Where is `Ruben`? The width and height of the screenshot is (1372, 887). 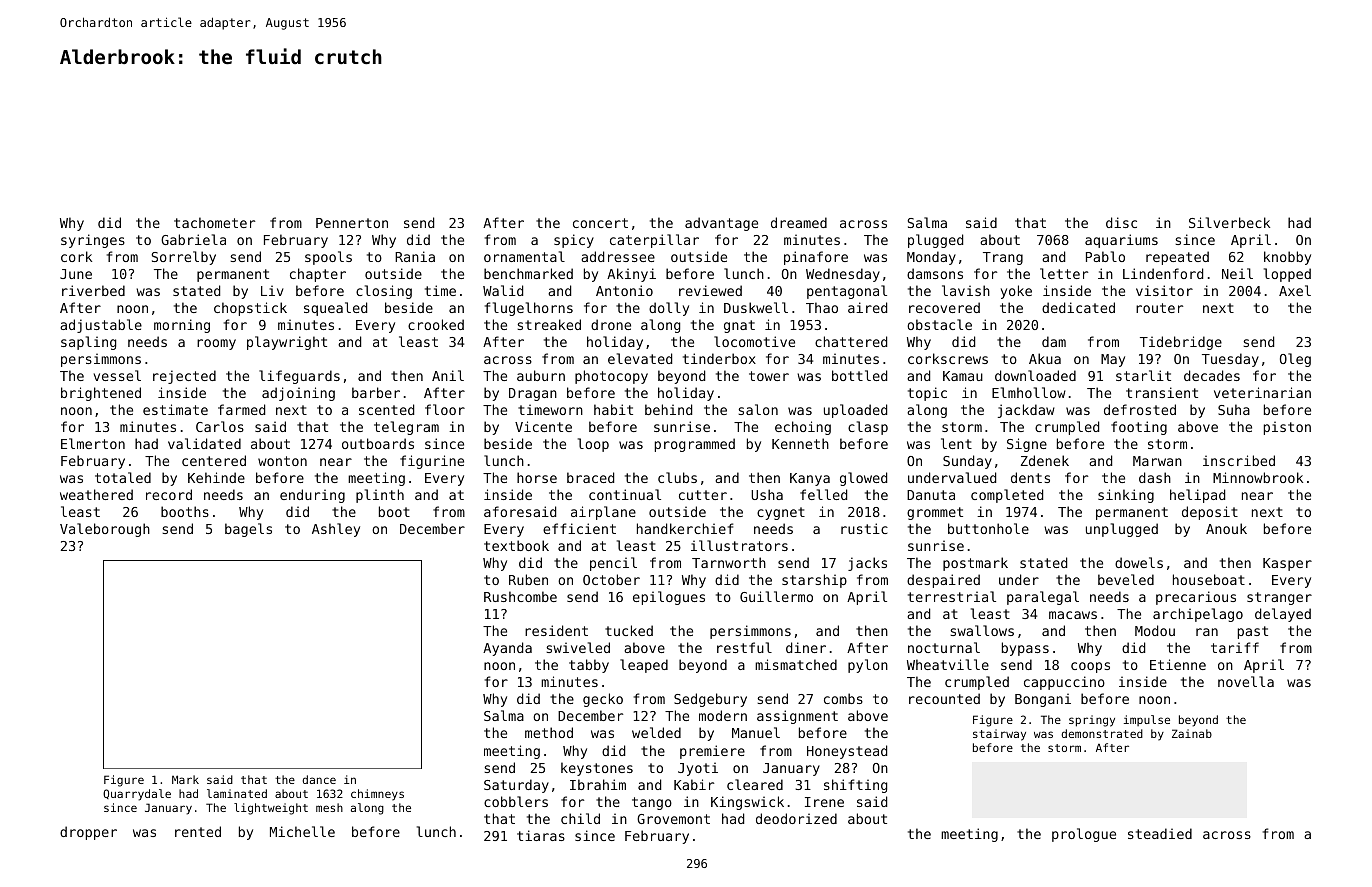
Ruben is located at coordinates (528, 579).
